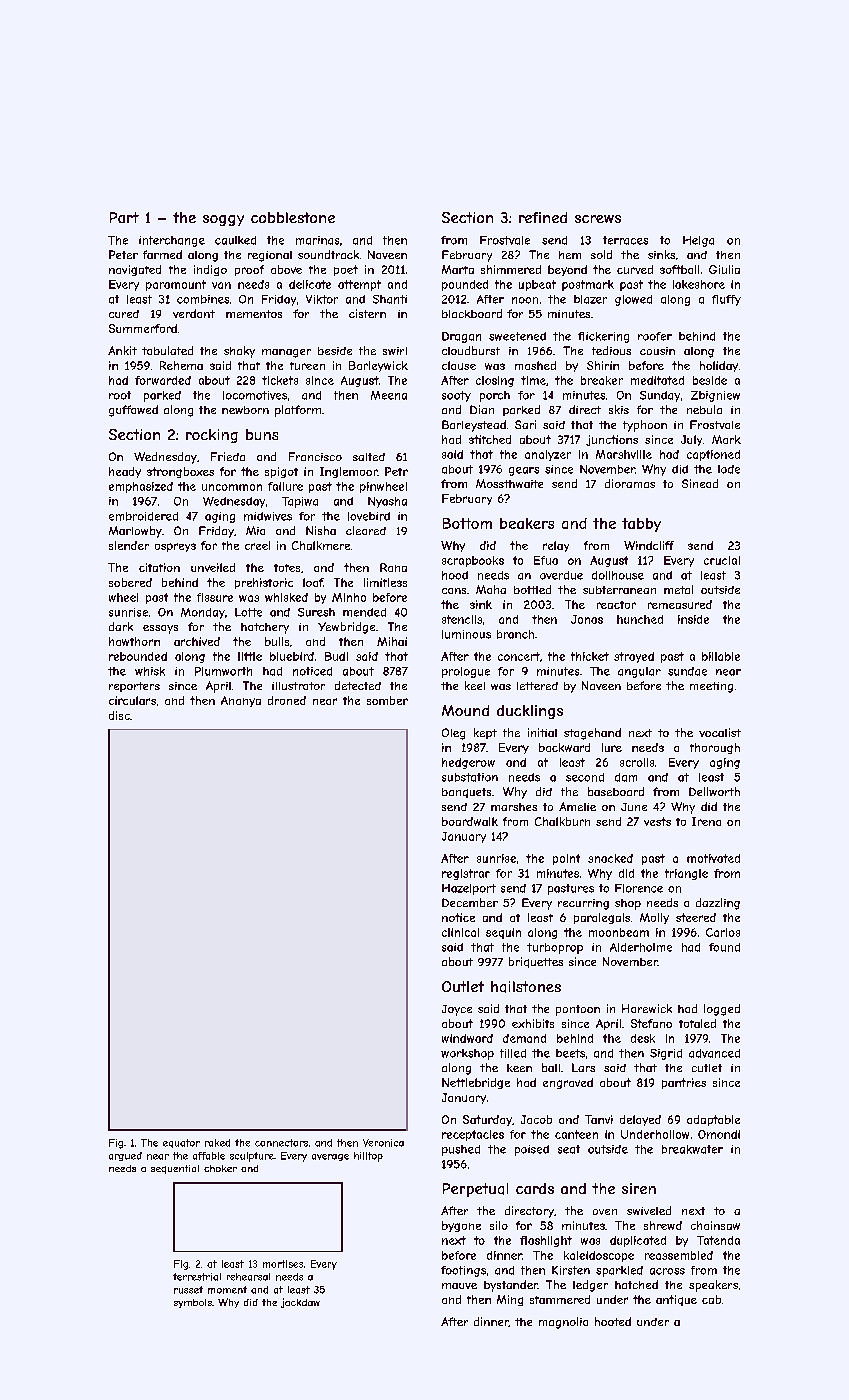 The image size is (849, 1400). Describe the element at coordinates (283, 1264) in the screenshot. I see `mortises` at that location.
